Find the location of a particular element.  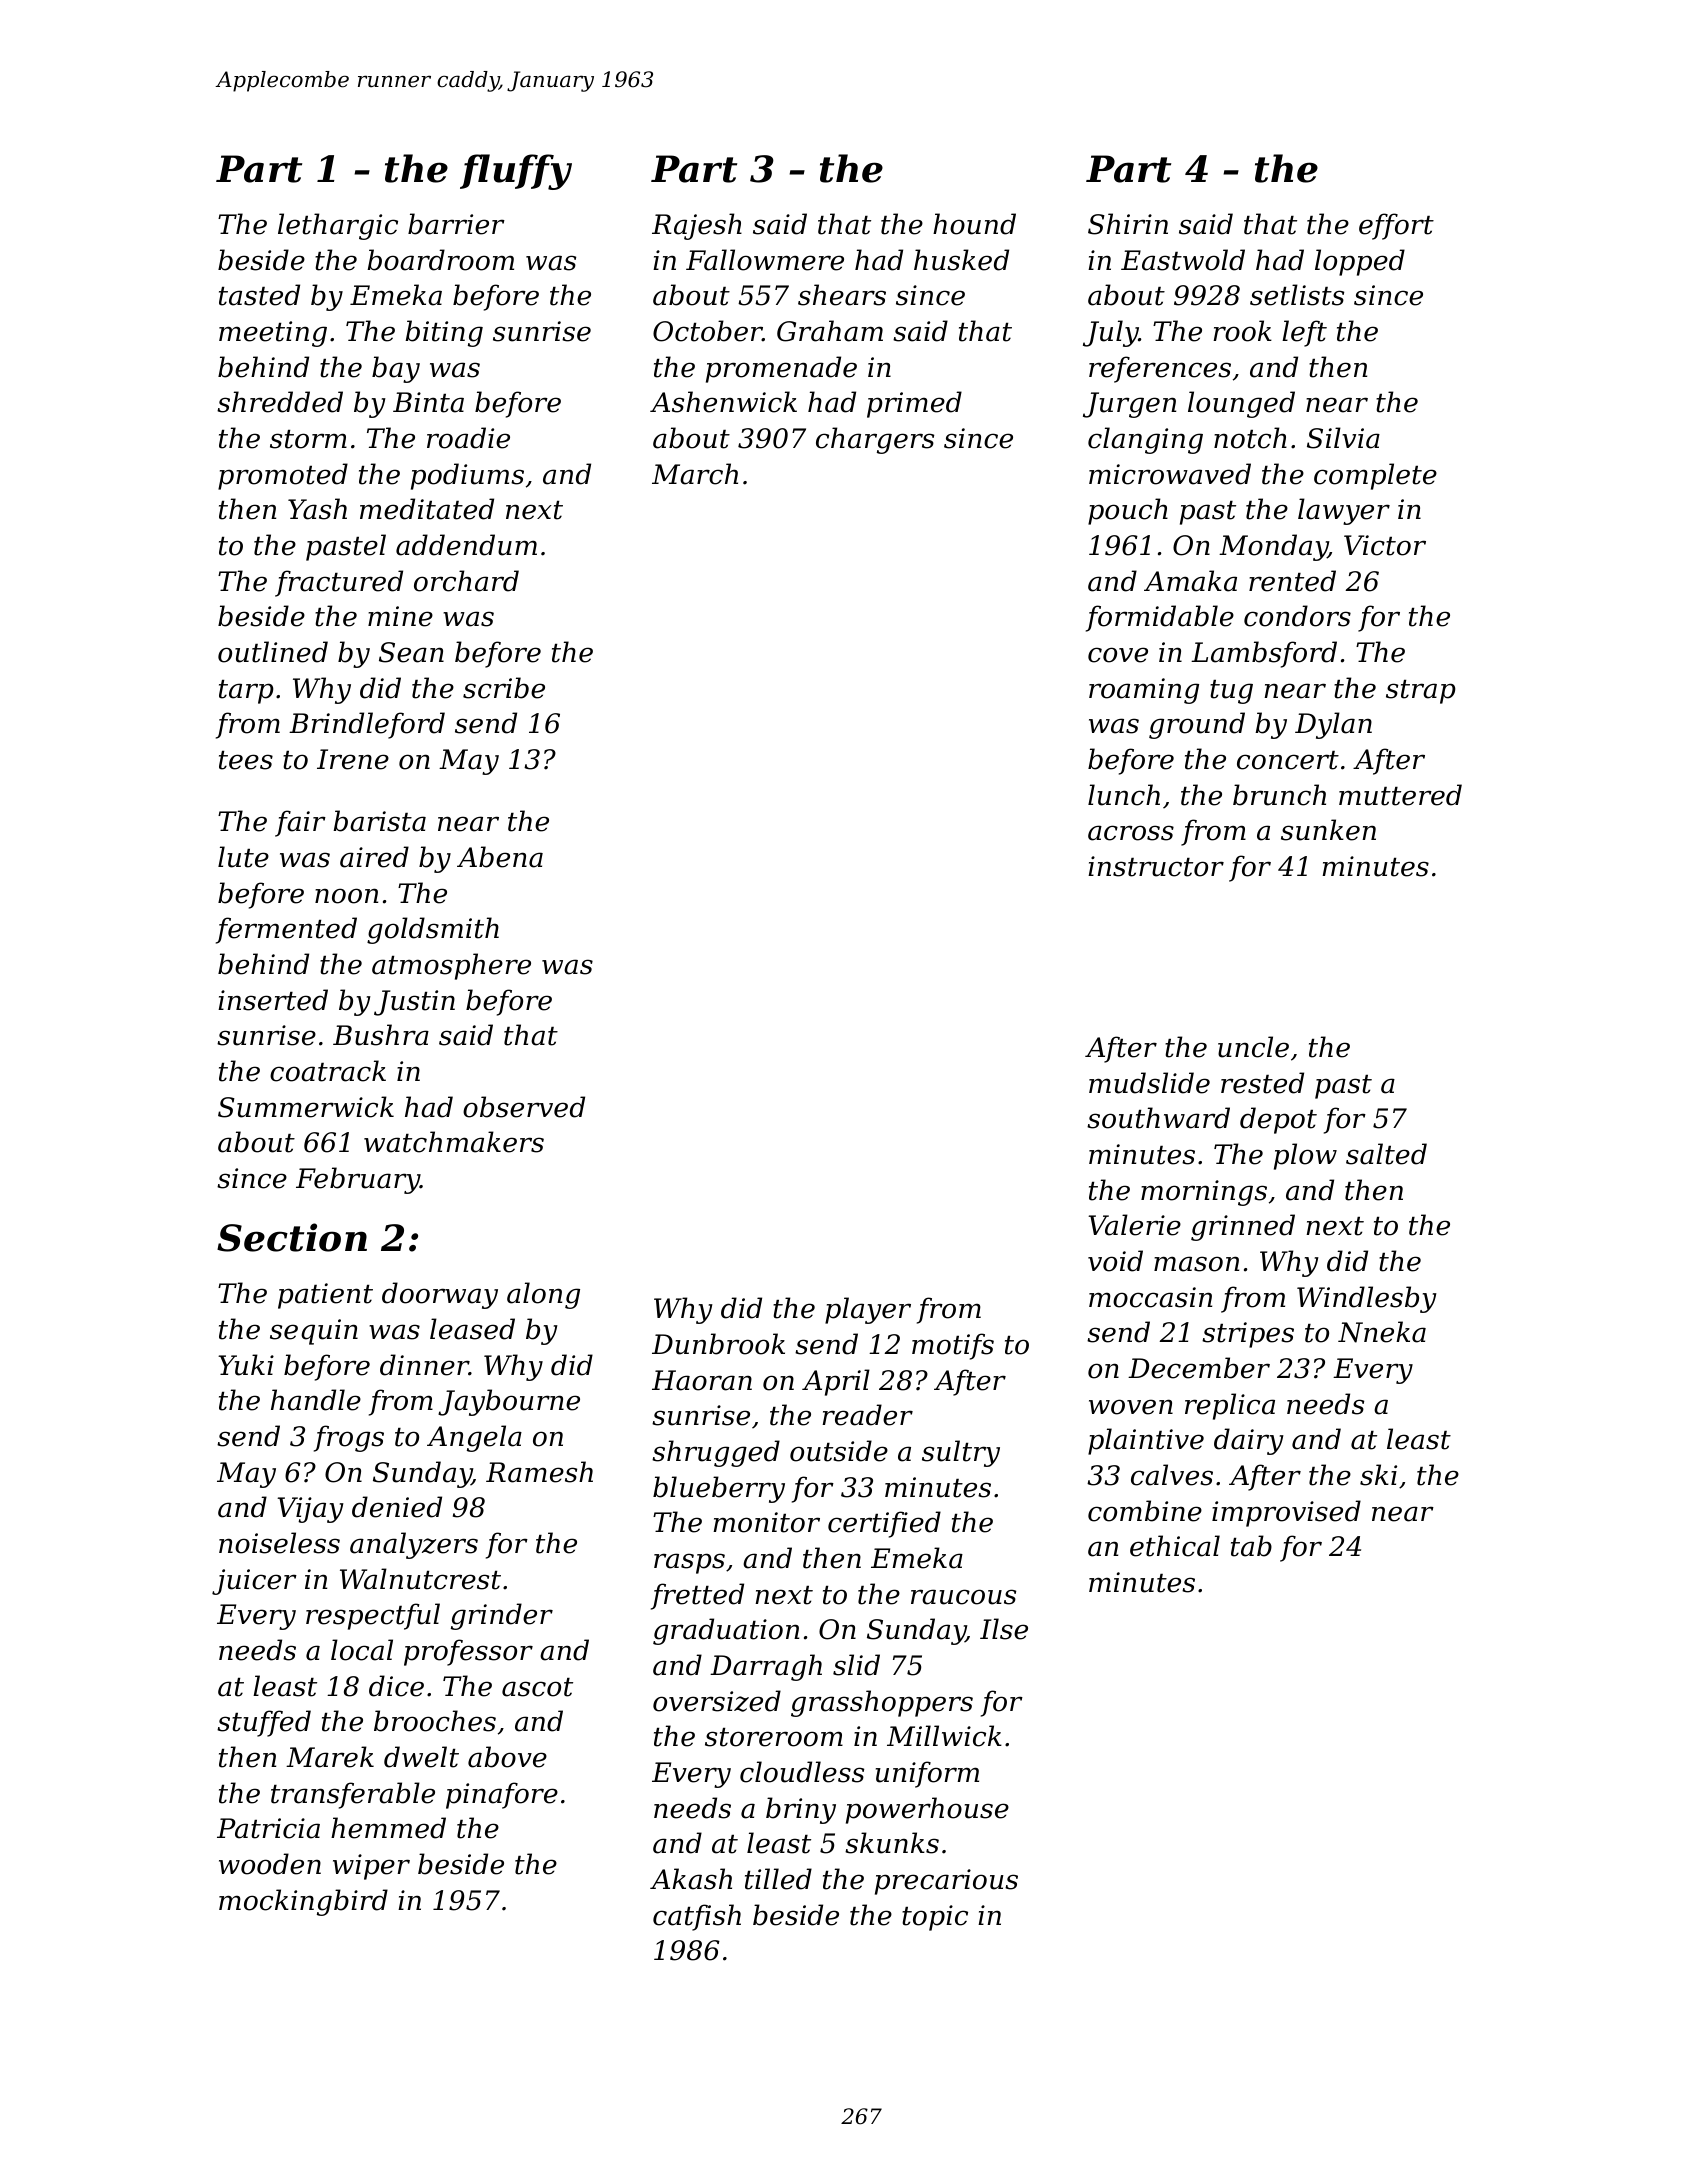

scribe is located at coordinates (504, 688).
